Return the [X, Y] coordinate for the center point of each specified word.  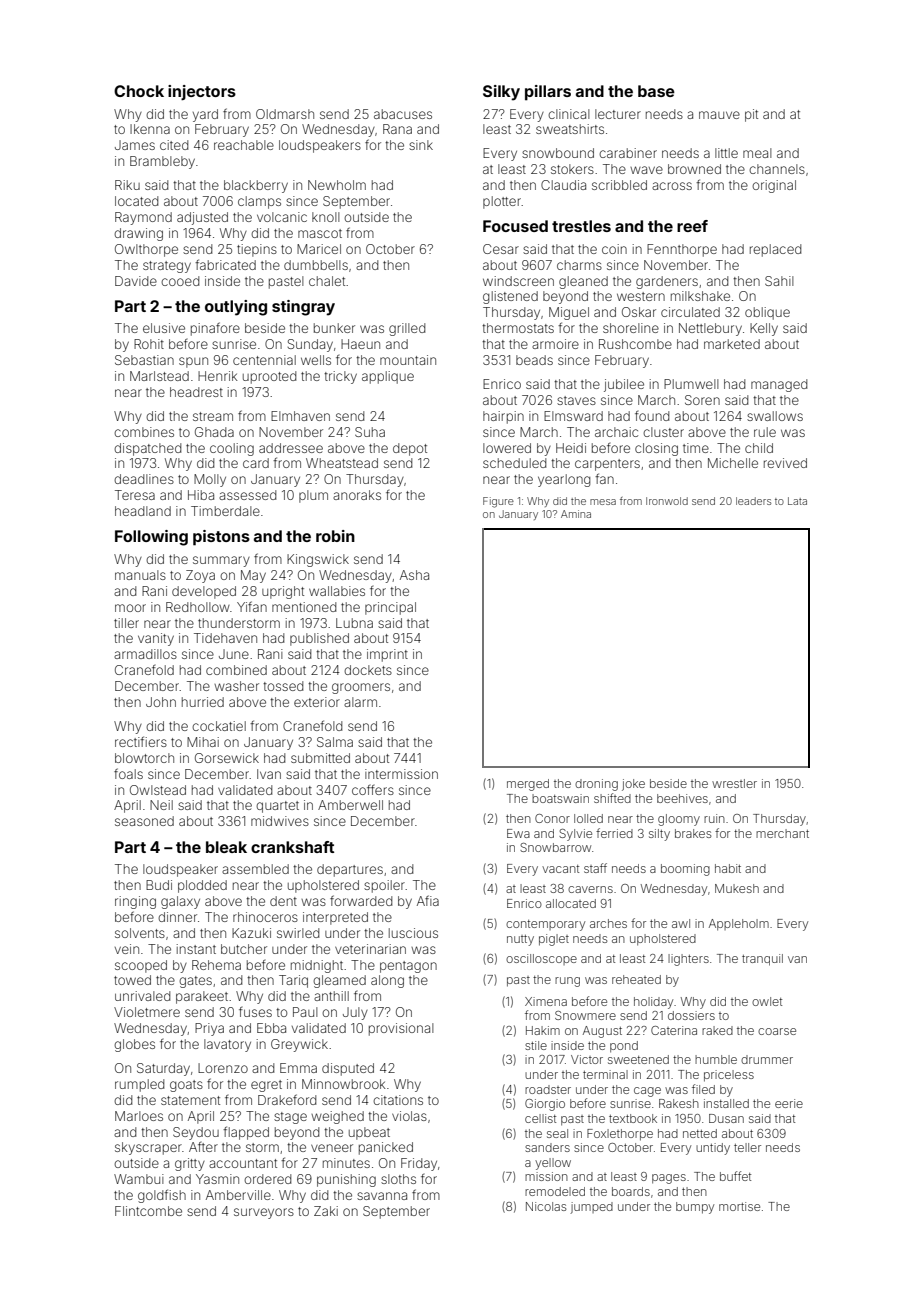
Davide [136, 281]
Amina [576, 514]
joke [633, 785]
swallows [775, 416]
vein [127, 949]
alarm [360, 702]
